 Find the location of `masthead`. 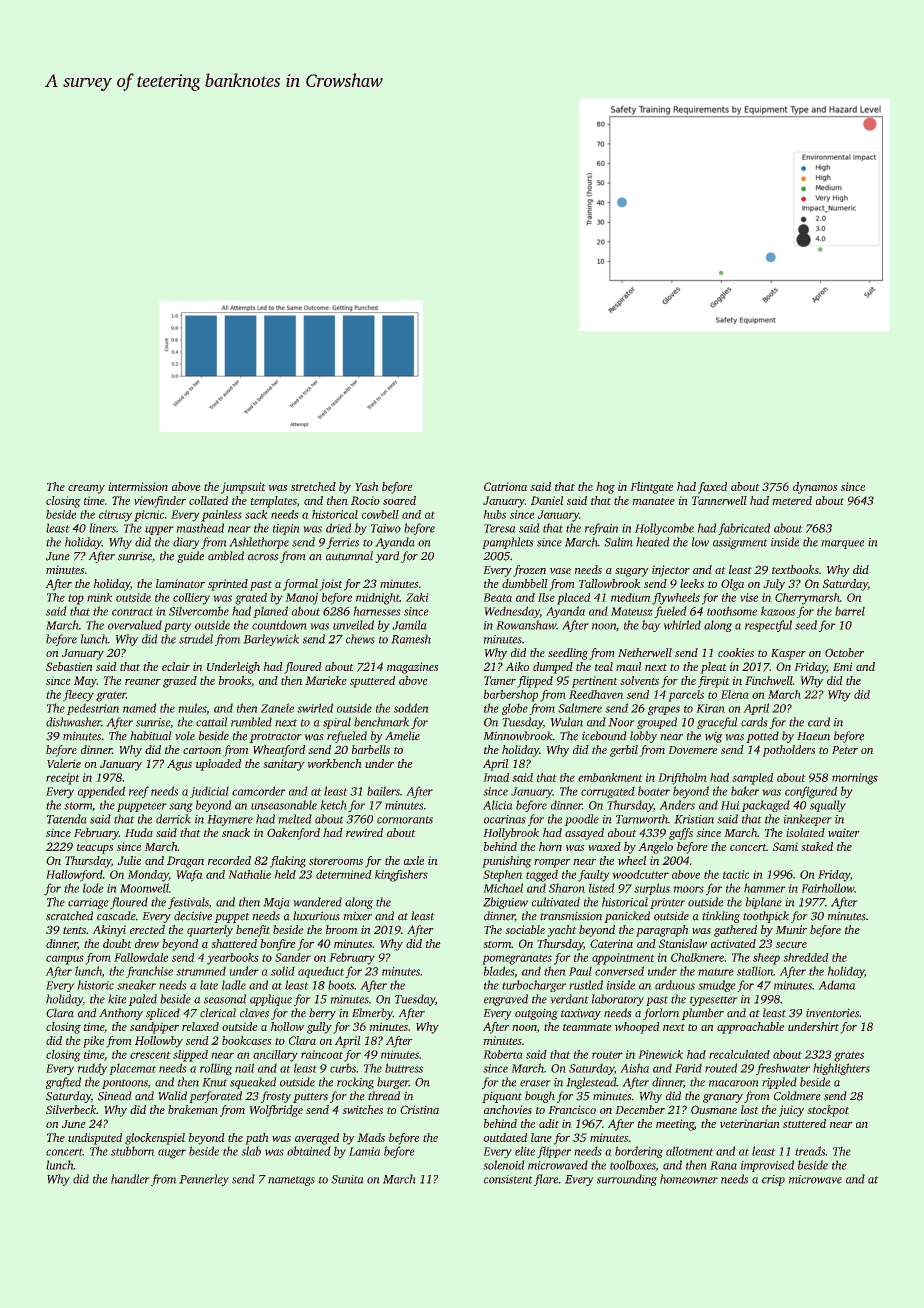

masthead is located at coordinates (200, 528).
